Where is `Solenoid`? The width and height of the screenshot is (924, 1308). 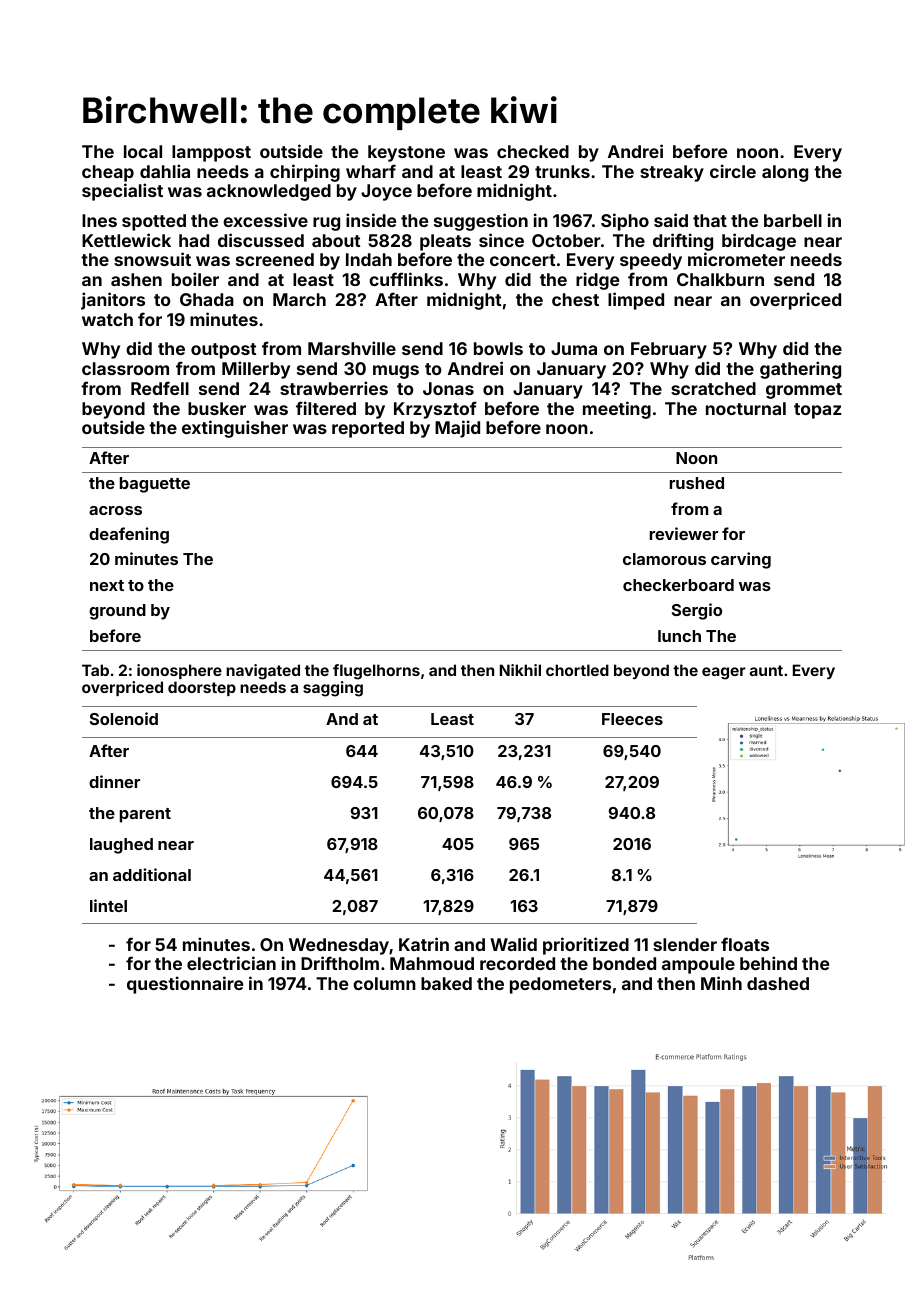
Solenoid is located at coordinates (124, 718).
